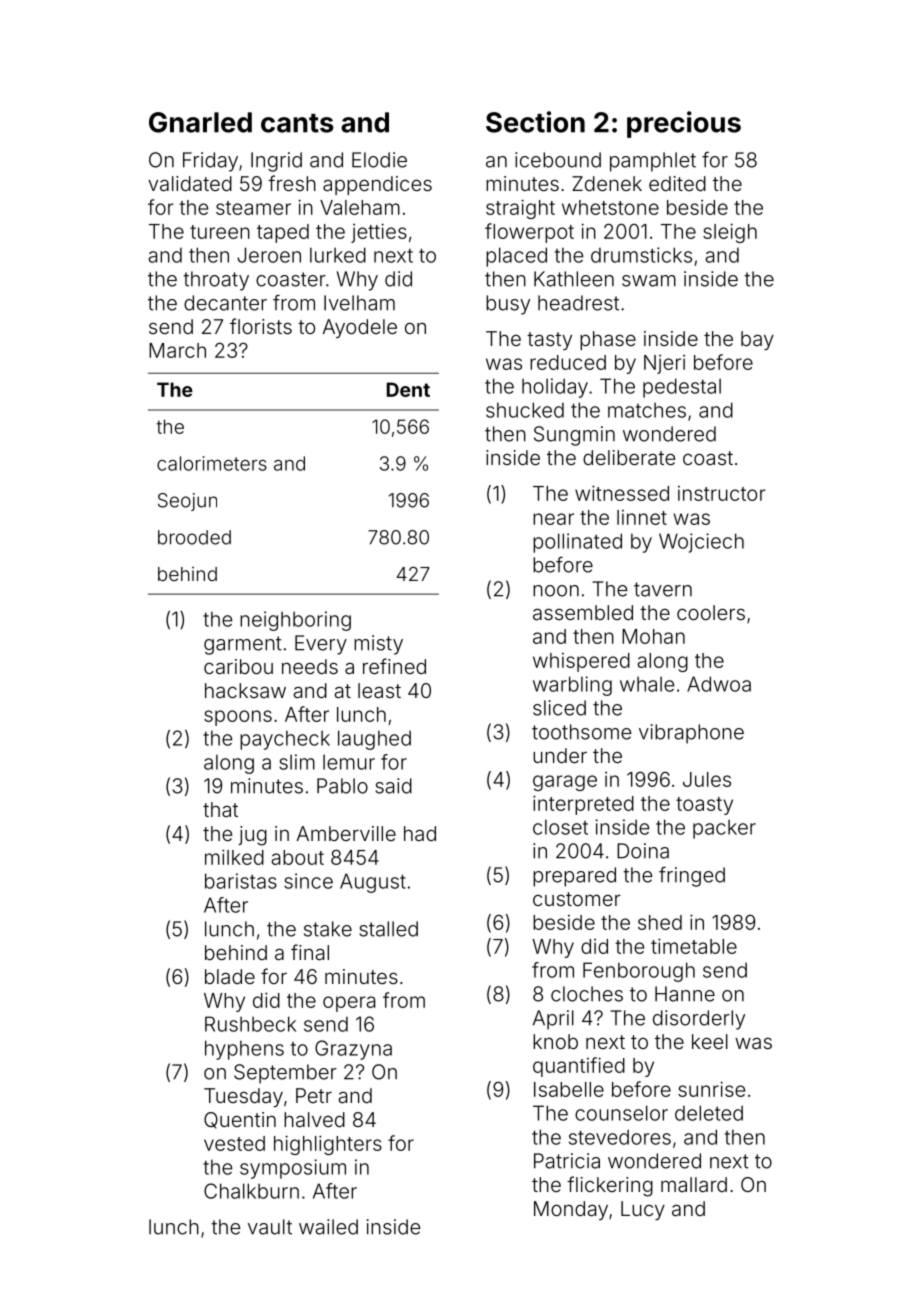 This document has height=1311, width=924. Describe the element at coordinates (292, 183) in the document. I see `fresh` at that location.
